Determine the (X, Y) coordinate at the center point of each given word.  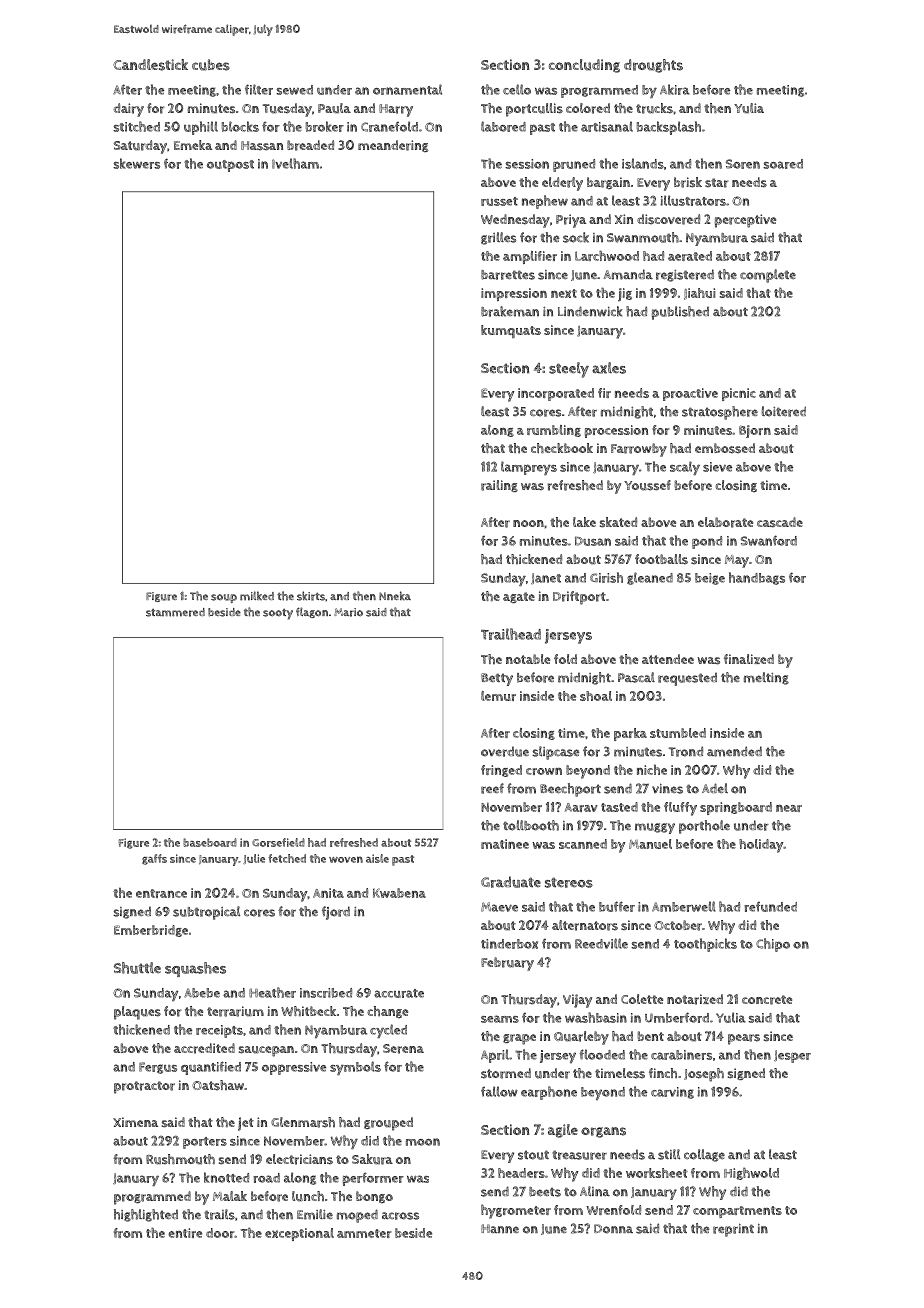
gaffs (154, 859)
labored (503, 126)
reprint (733, 1230)
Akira (675, 89)
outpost (230, 166)
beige (710, 579)
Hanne (500, 1228)
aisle (377, 858)
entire (185, 1233)
